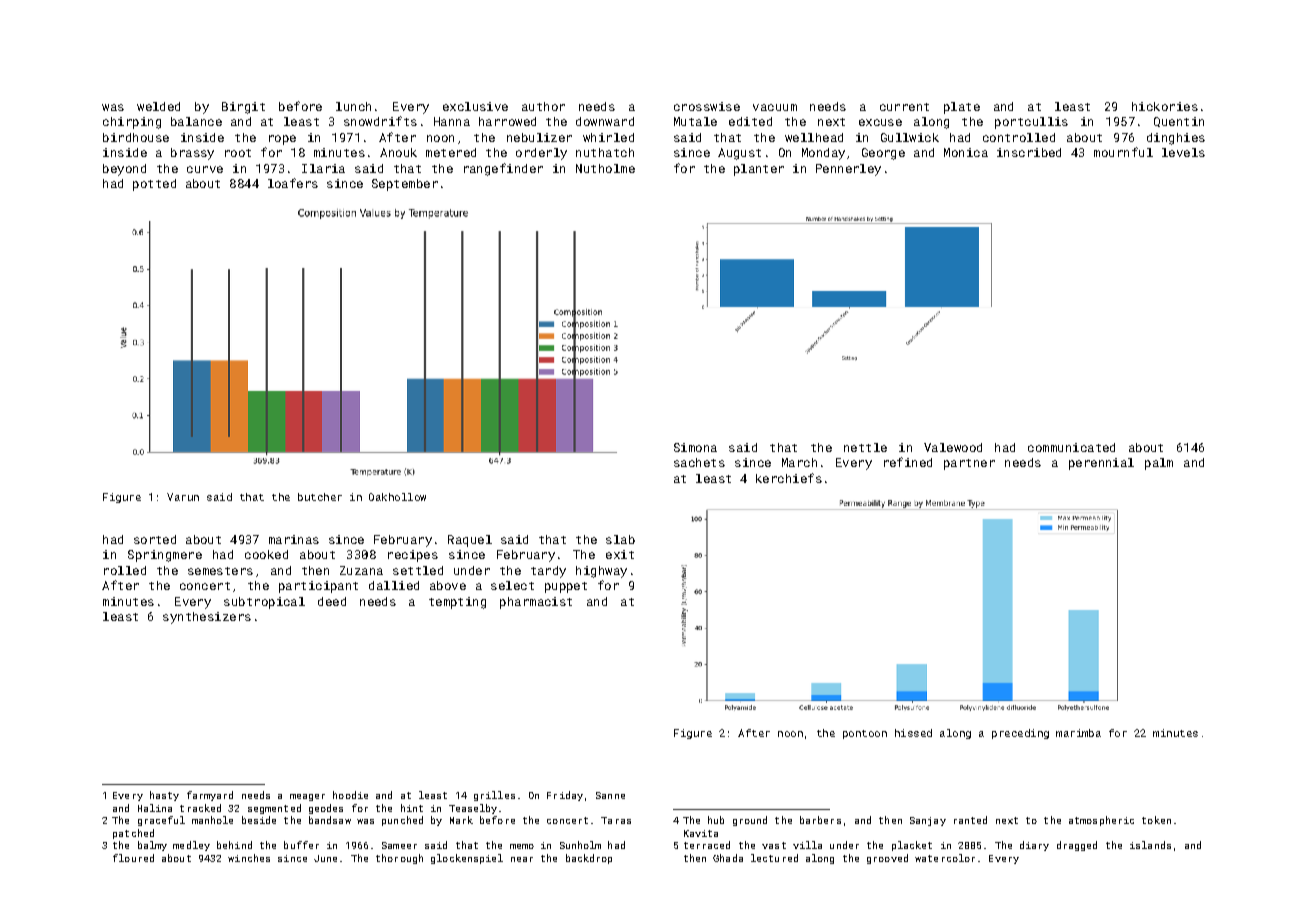  What do you see at coordinates (848, 170) in the screenshot?
I see `Pennerley` at bounding box center [848, 170].
